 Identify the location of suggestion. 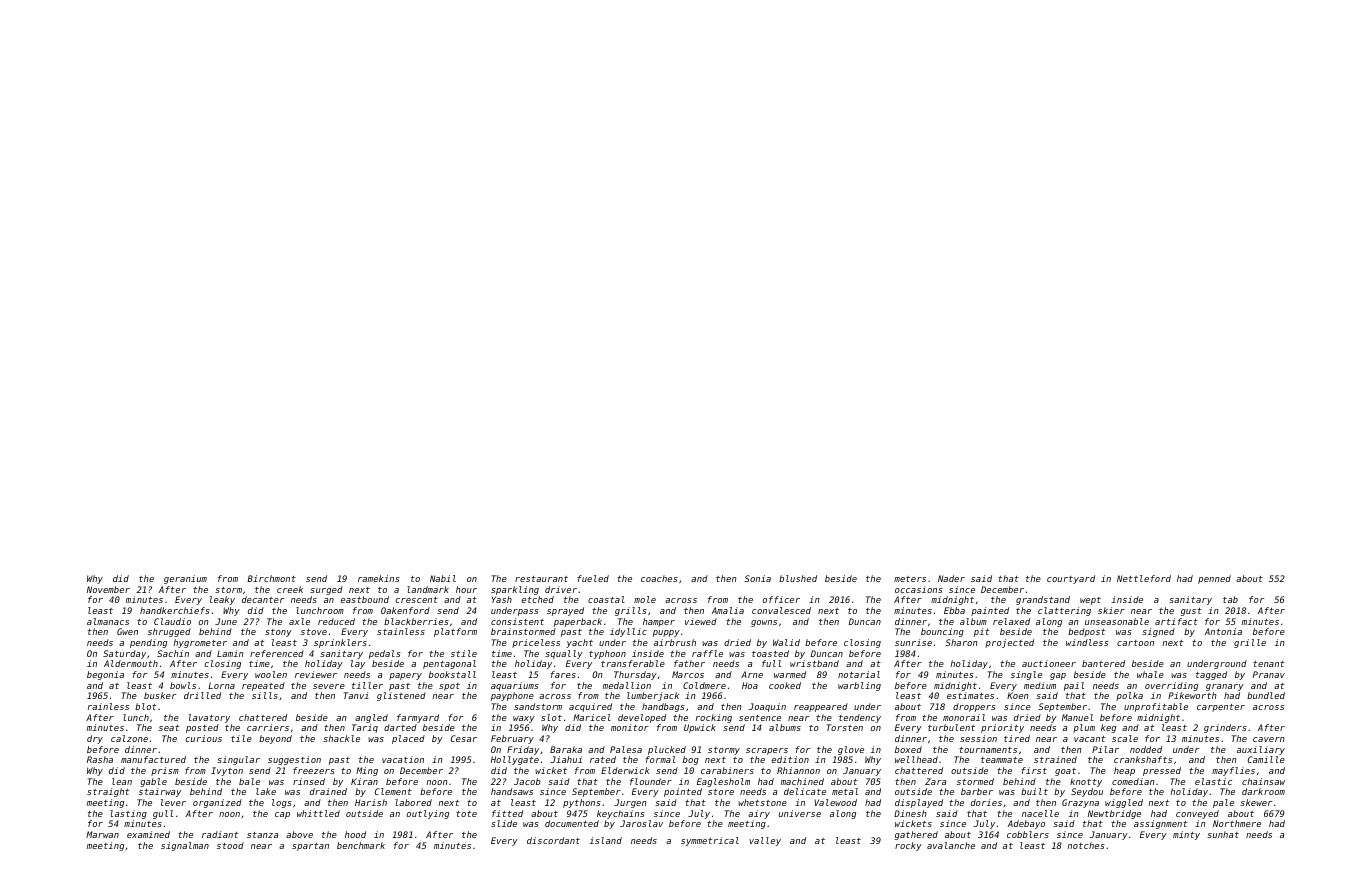
(294, 760).
